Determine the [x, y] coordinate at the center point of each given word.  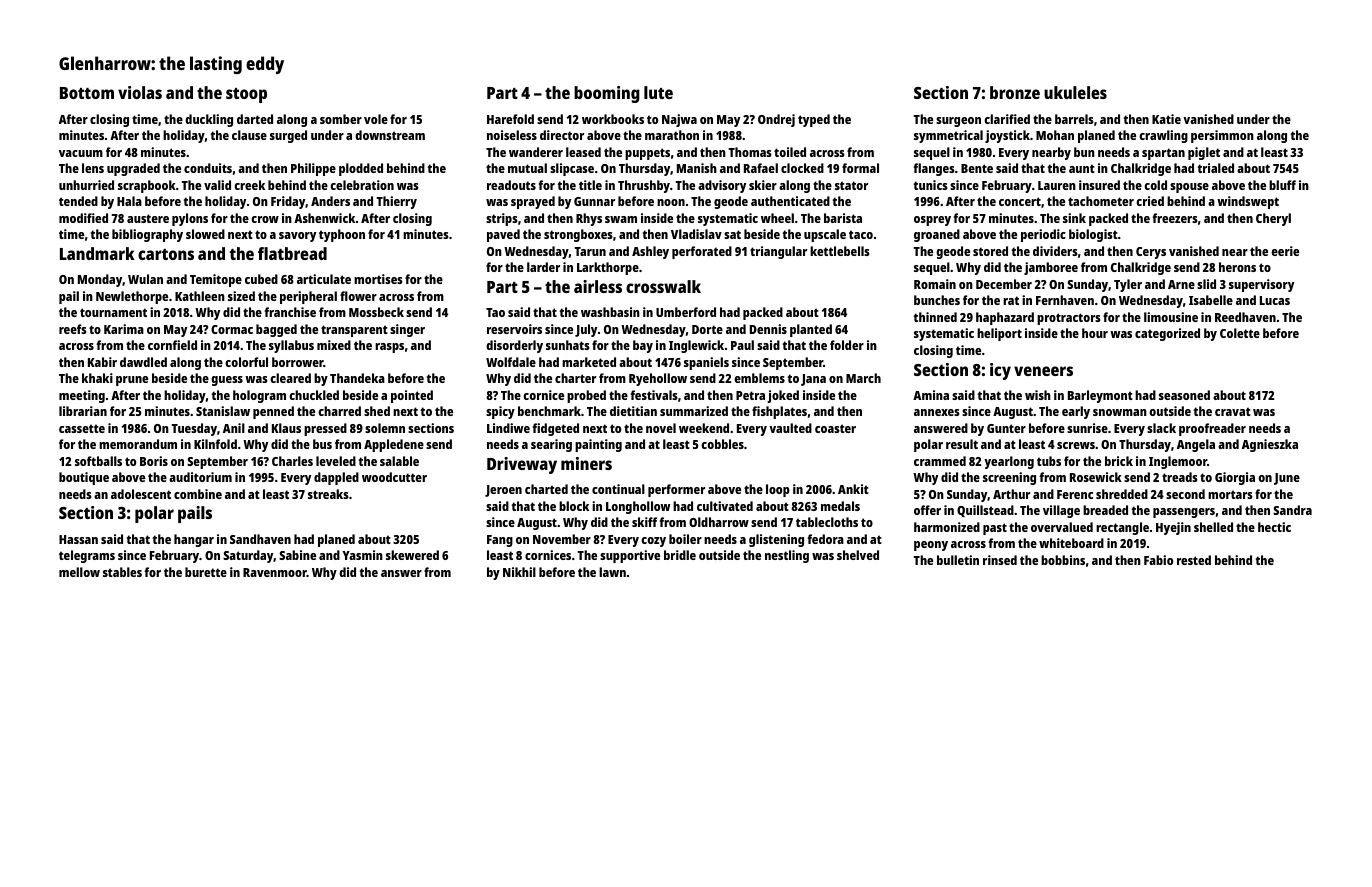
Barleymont [1100, 396]
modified [83, 218]
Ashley [650, 252]
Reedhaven [1245, 317]
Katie [1166, 119]
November [562, 539]
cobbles [722, 444]
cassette [82, 428]
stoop [246, 95]
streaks [328, 494]
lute [658, 92]
